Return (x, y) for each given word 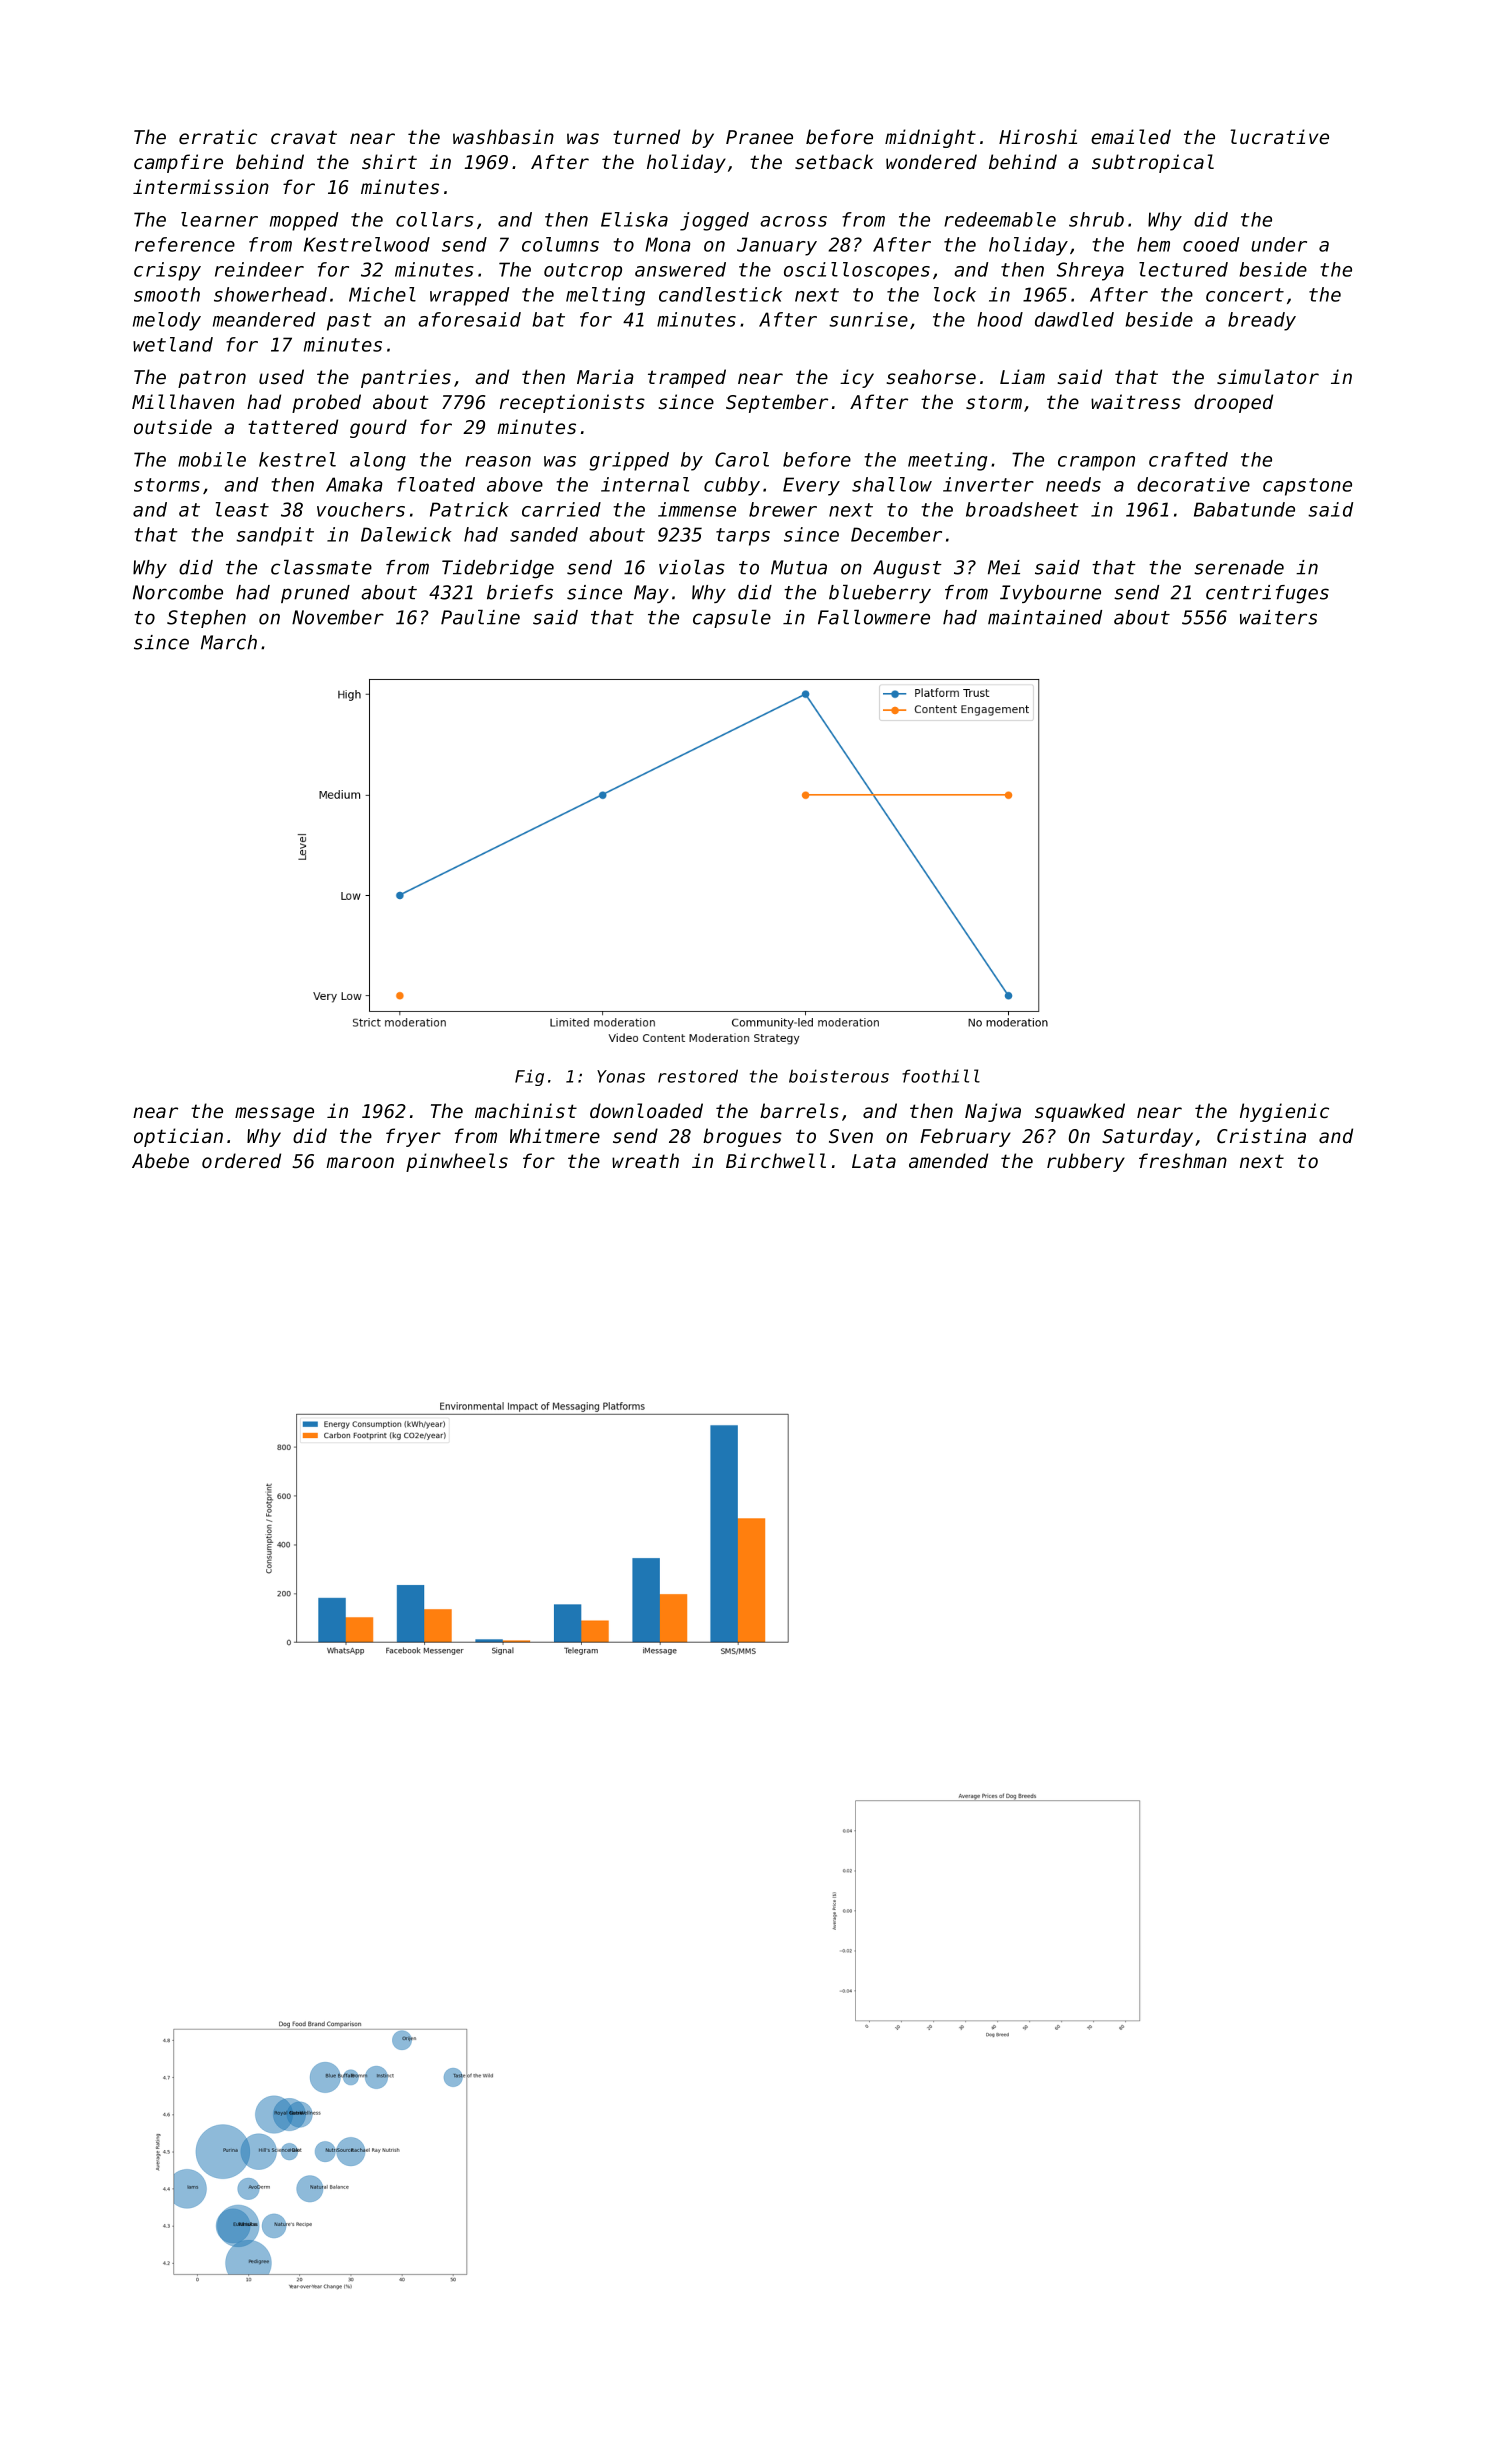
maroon (360, 1162)
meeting (947, 461)
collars (435, 219)
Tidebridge (498, 569)
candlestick (720, 294)
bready (1262, 321)
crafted (1188, 459)
